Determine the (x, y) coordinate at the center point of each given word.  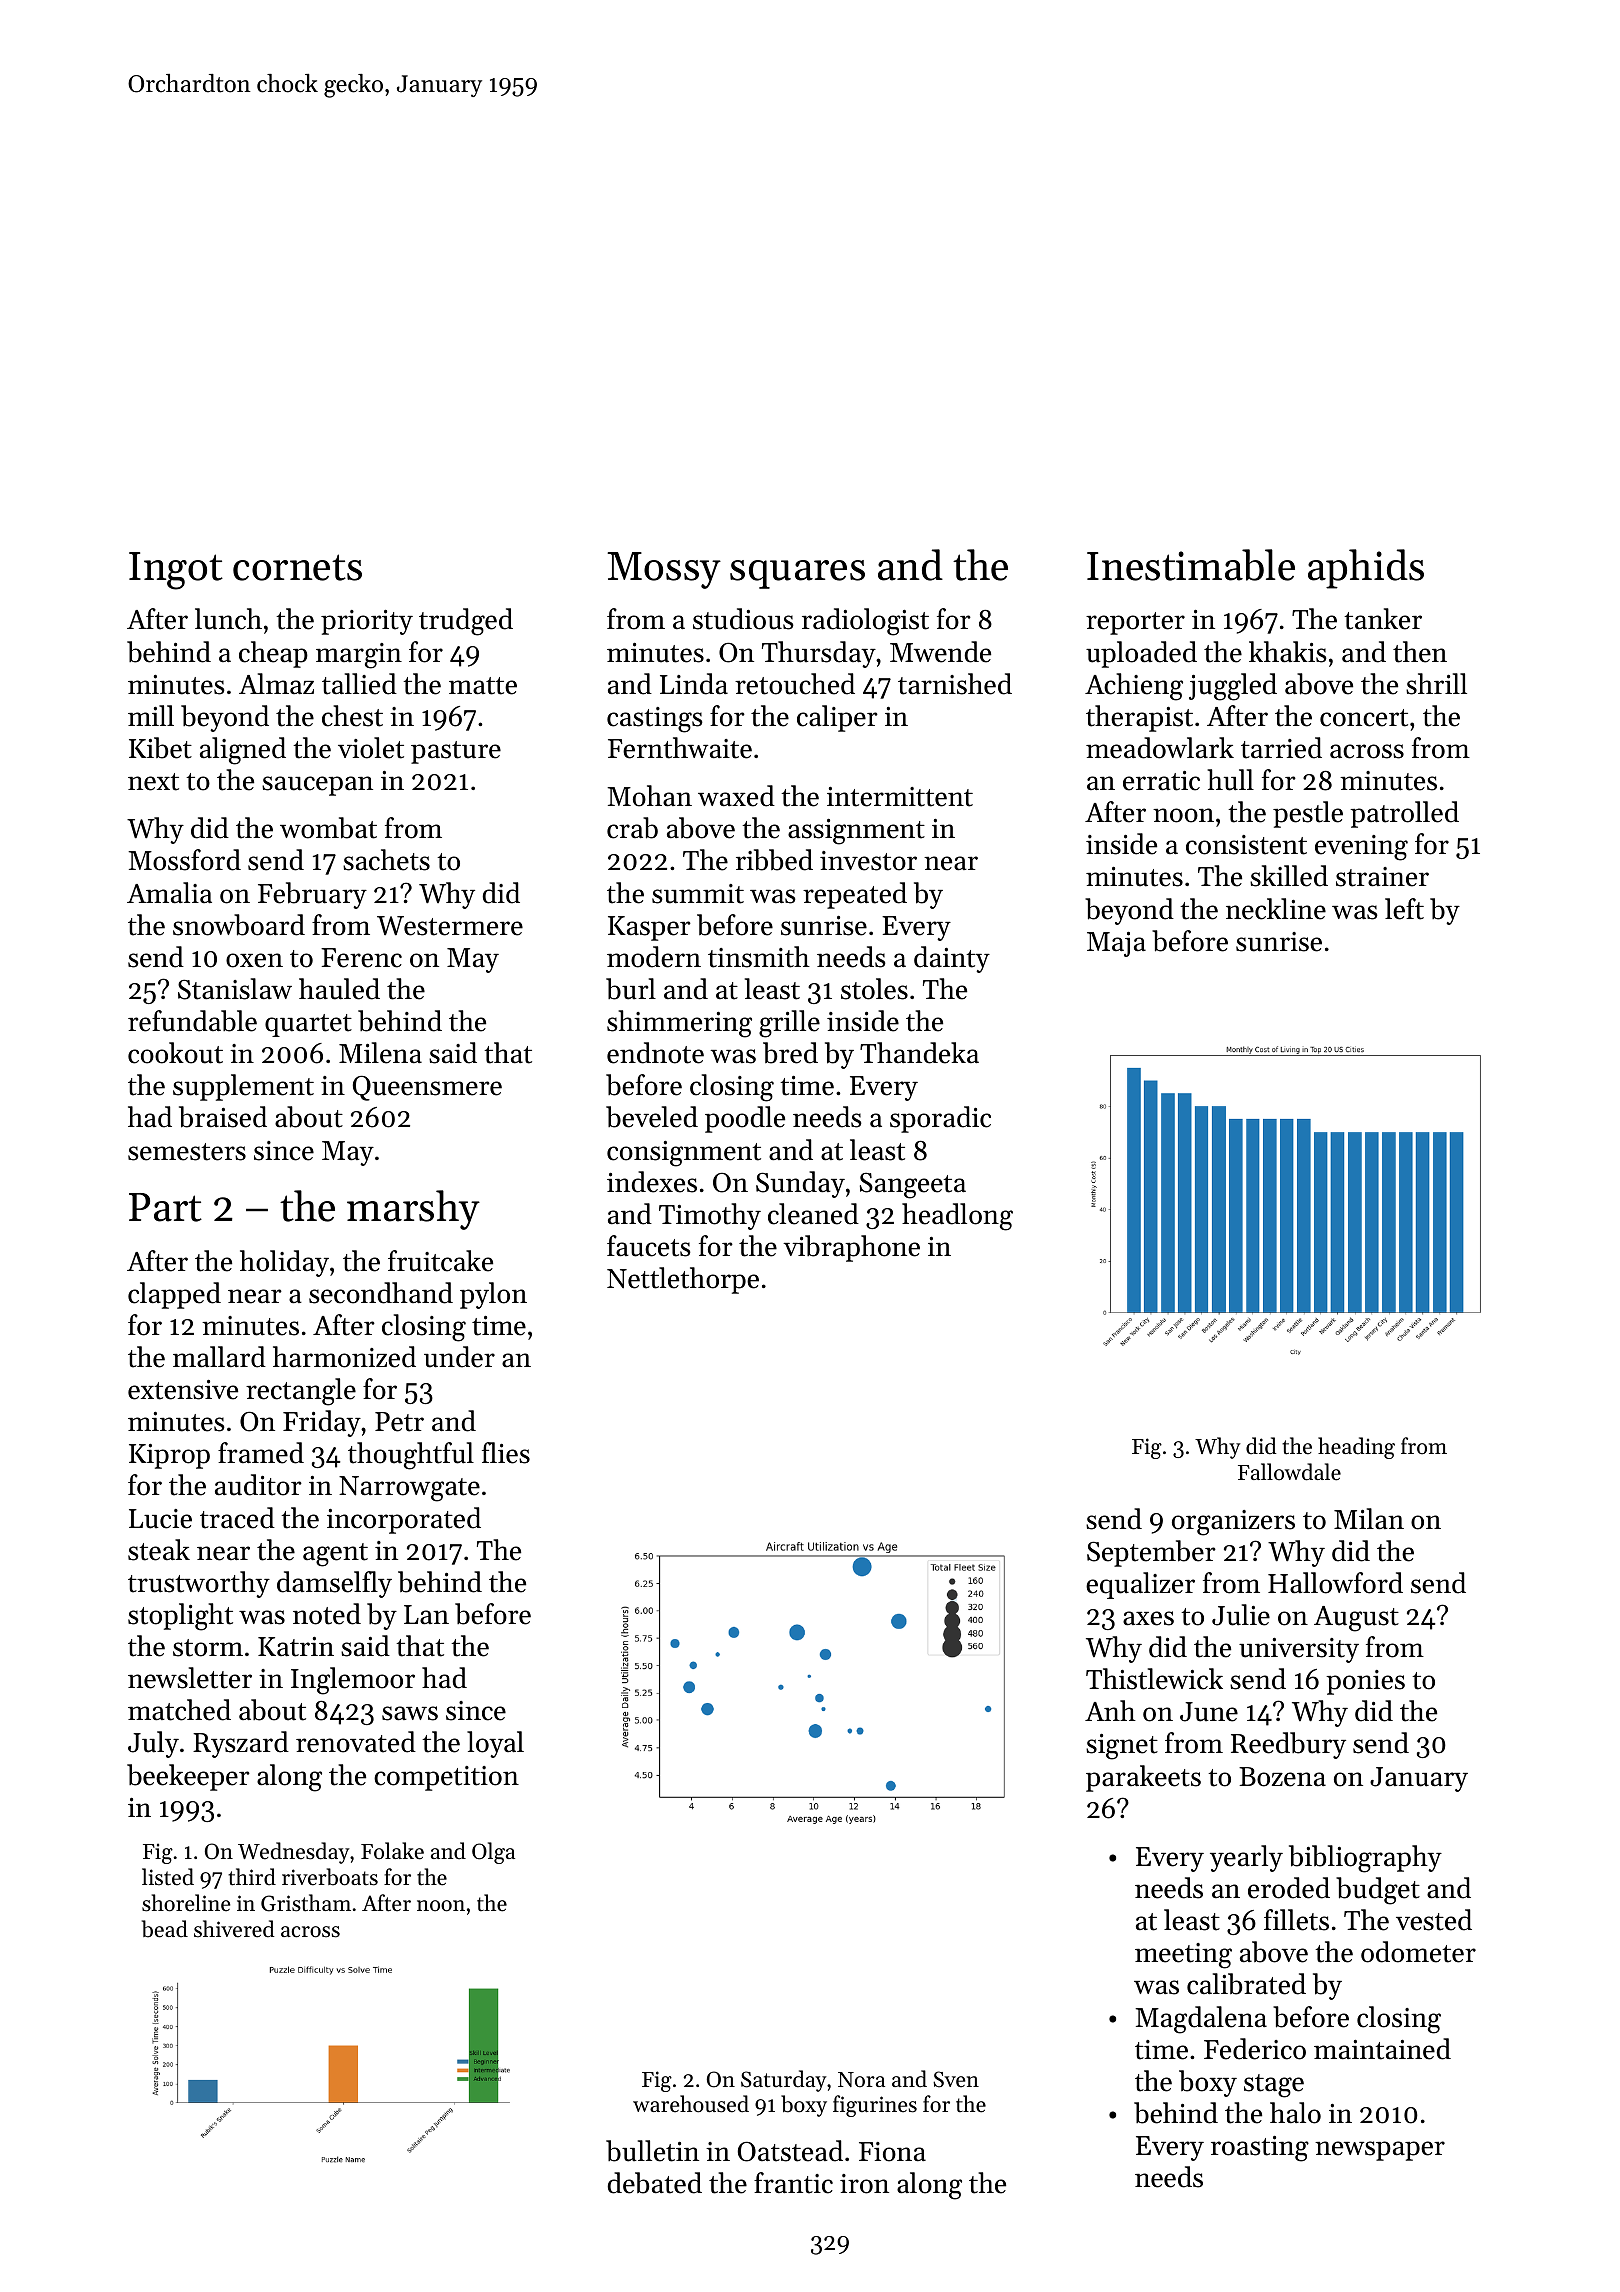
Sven (956, 2079)
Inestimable (1191, 565)
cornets (297, 567)
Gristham (306, 1903)
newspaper (1380, 2151)
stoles (874, 989)
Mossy (664, 570)
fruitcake (440, 1261)
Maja (1116, 944)
